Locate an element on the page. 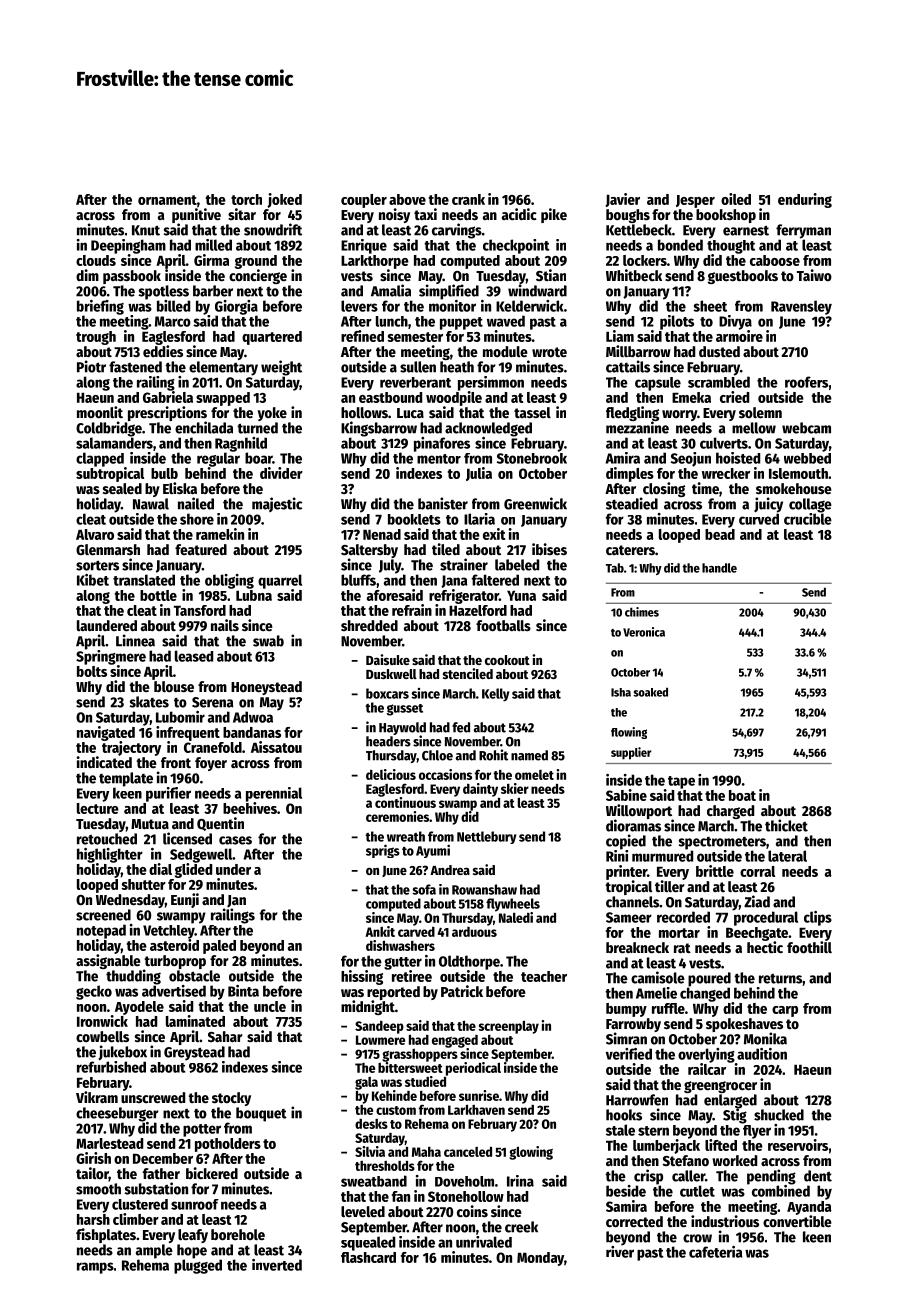  unrivaled is located at coordinates (484, 1242).
